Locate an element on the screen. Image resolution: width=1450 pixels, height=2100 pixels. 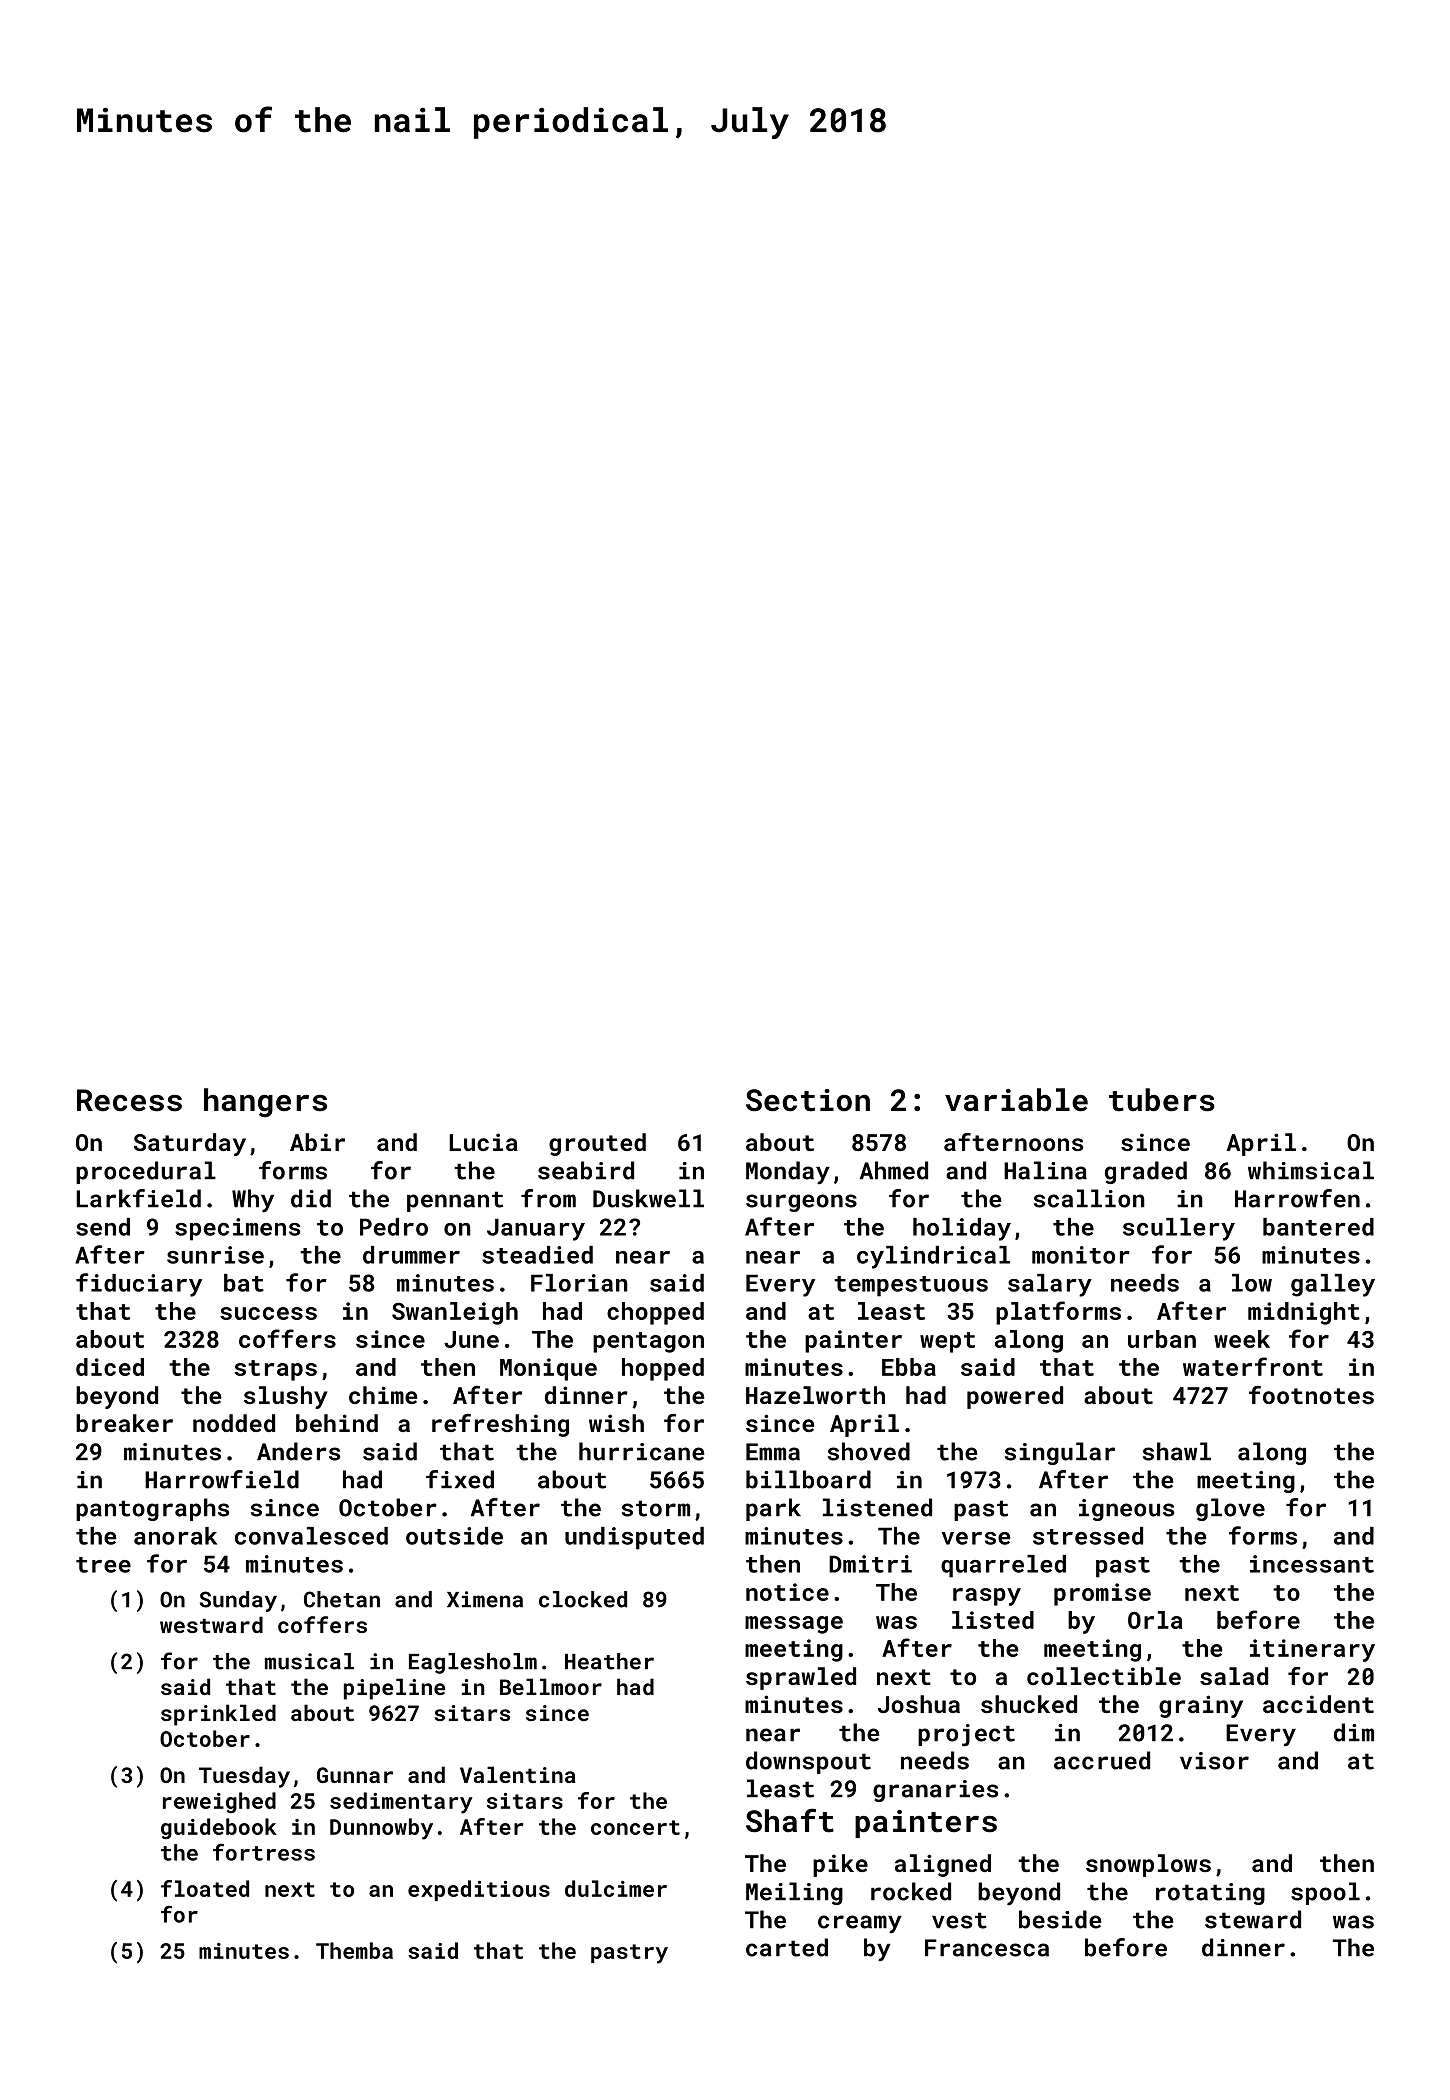
shawl is located at coordinates (1177, 1451).
